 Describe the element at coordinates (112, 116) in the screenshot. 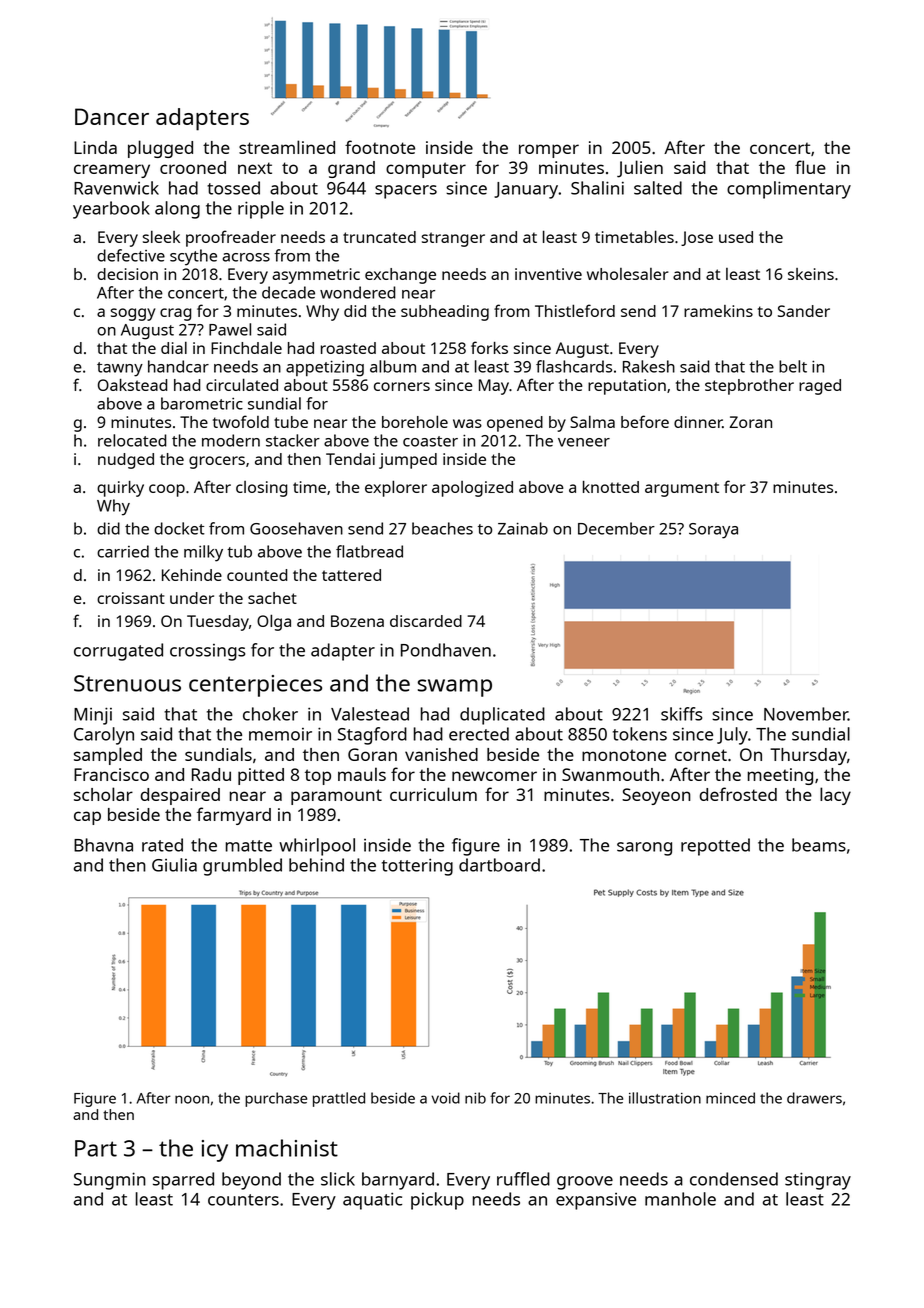

I see `Dancer` at that location.
